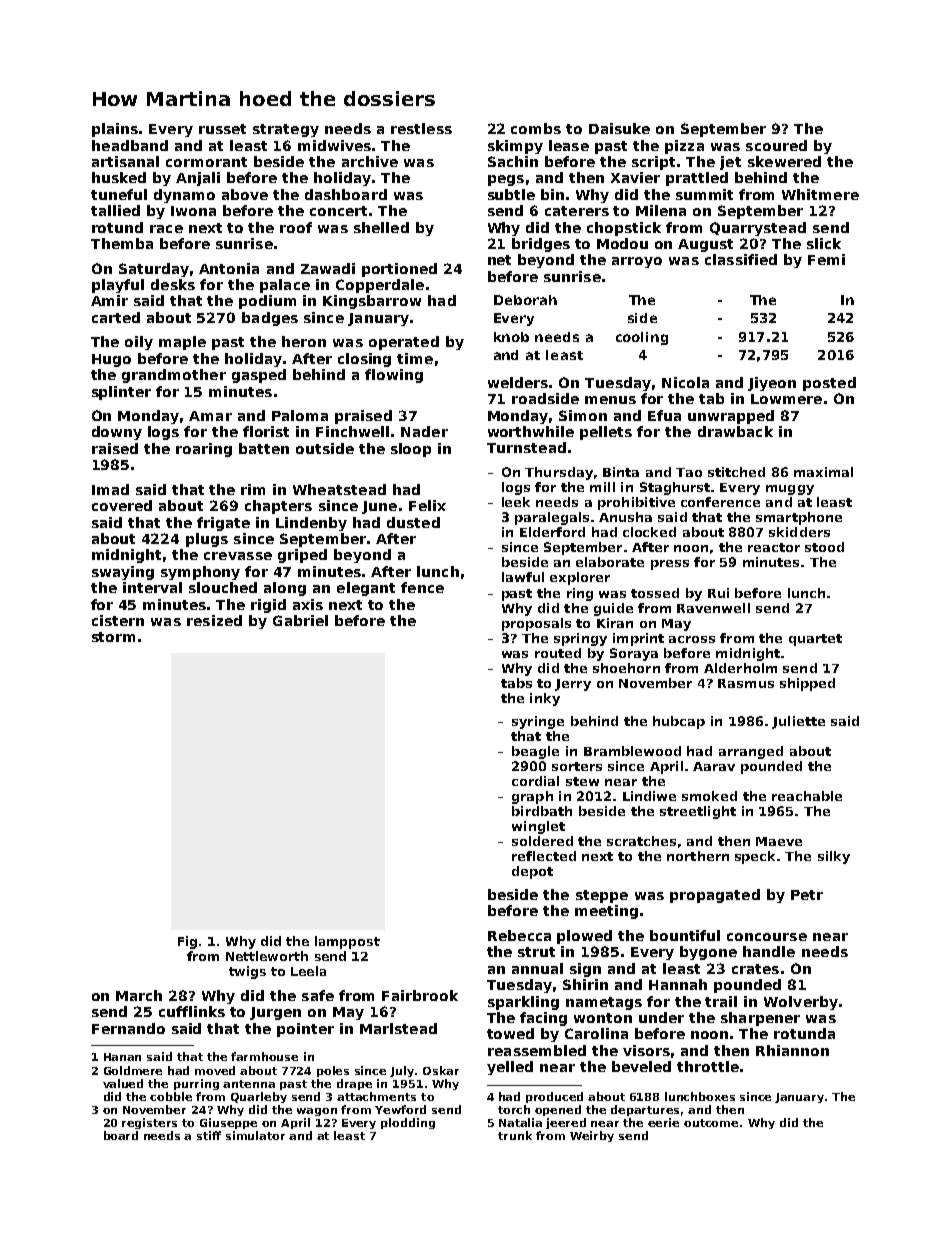  Describe the element at coordinates (532, 797) in the image. I see `graph` at that location.
